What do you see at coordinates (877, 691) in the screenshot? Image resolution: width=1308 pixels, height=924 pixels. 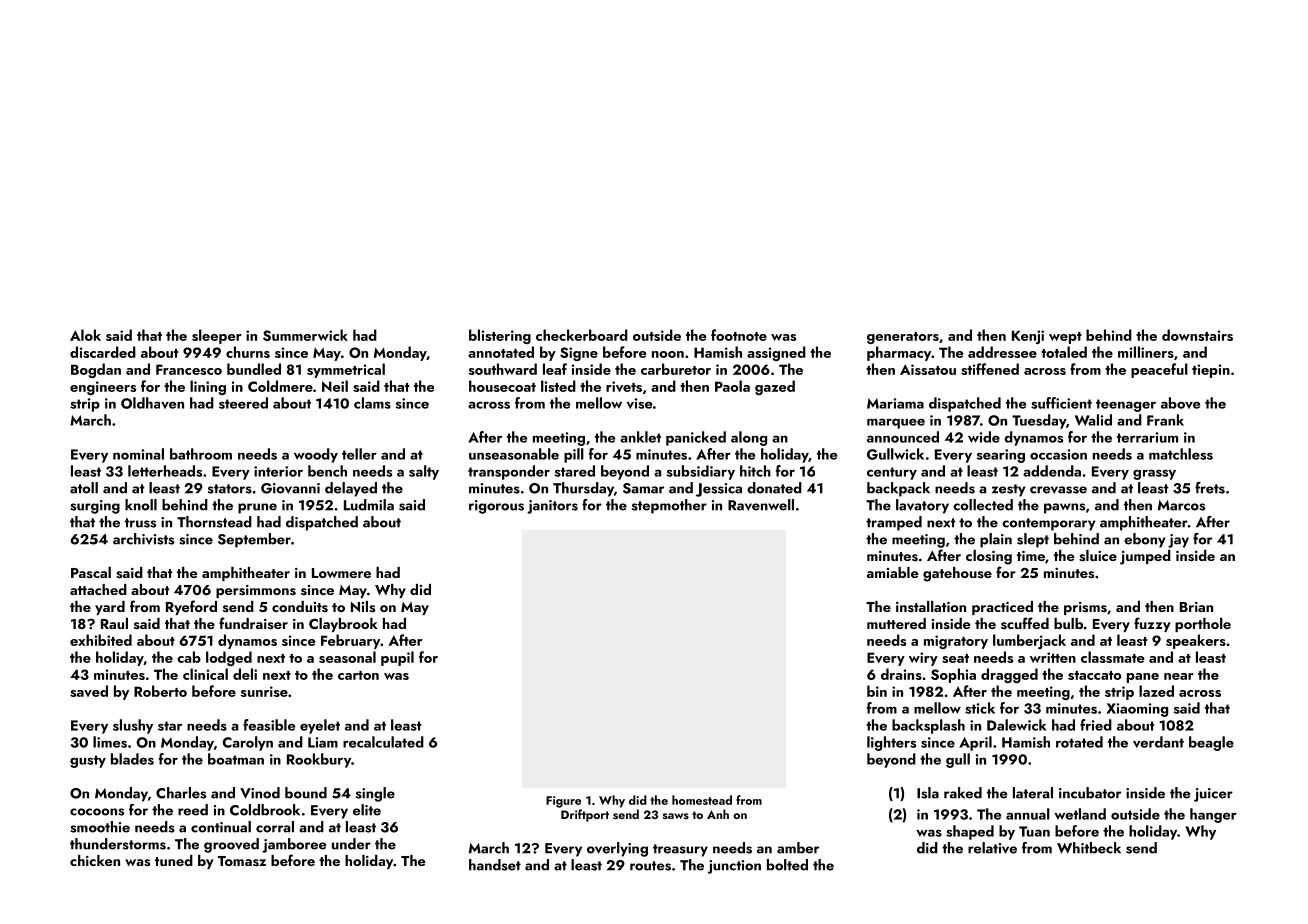 I see `bin` at bounding box center [877, 691].
